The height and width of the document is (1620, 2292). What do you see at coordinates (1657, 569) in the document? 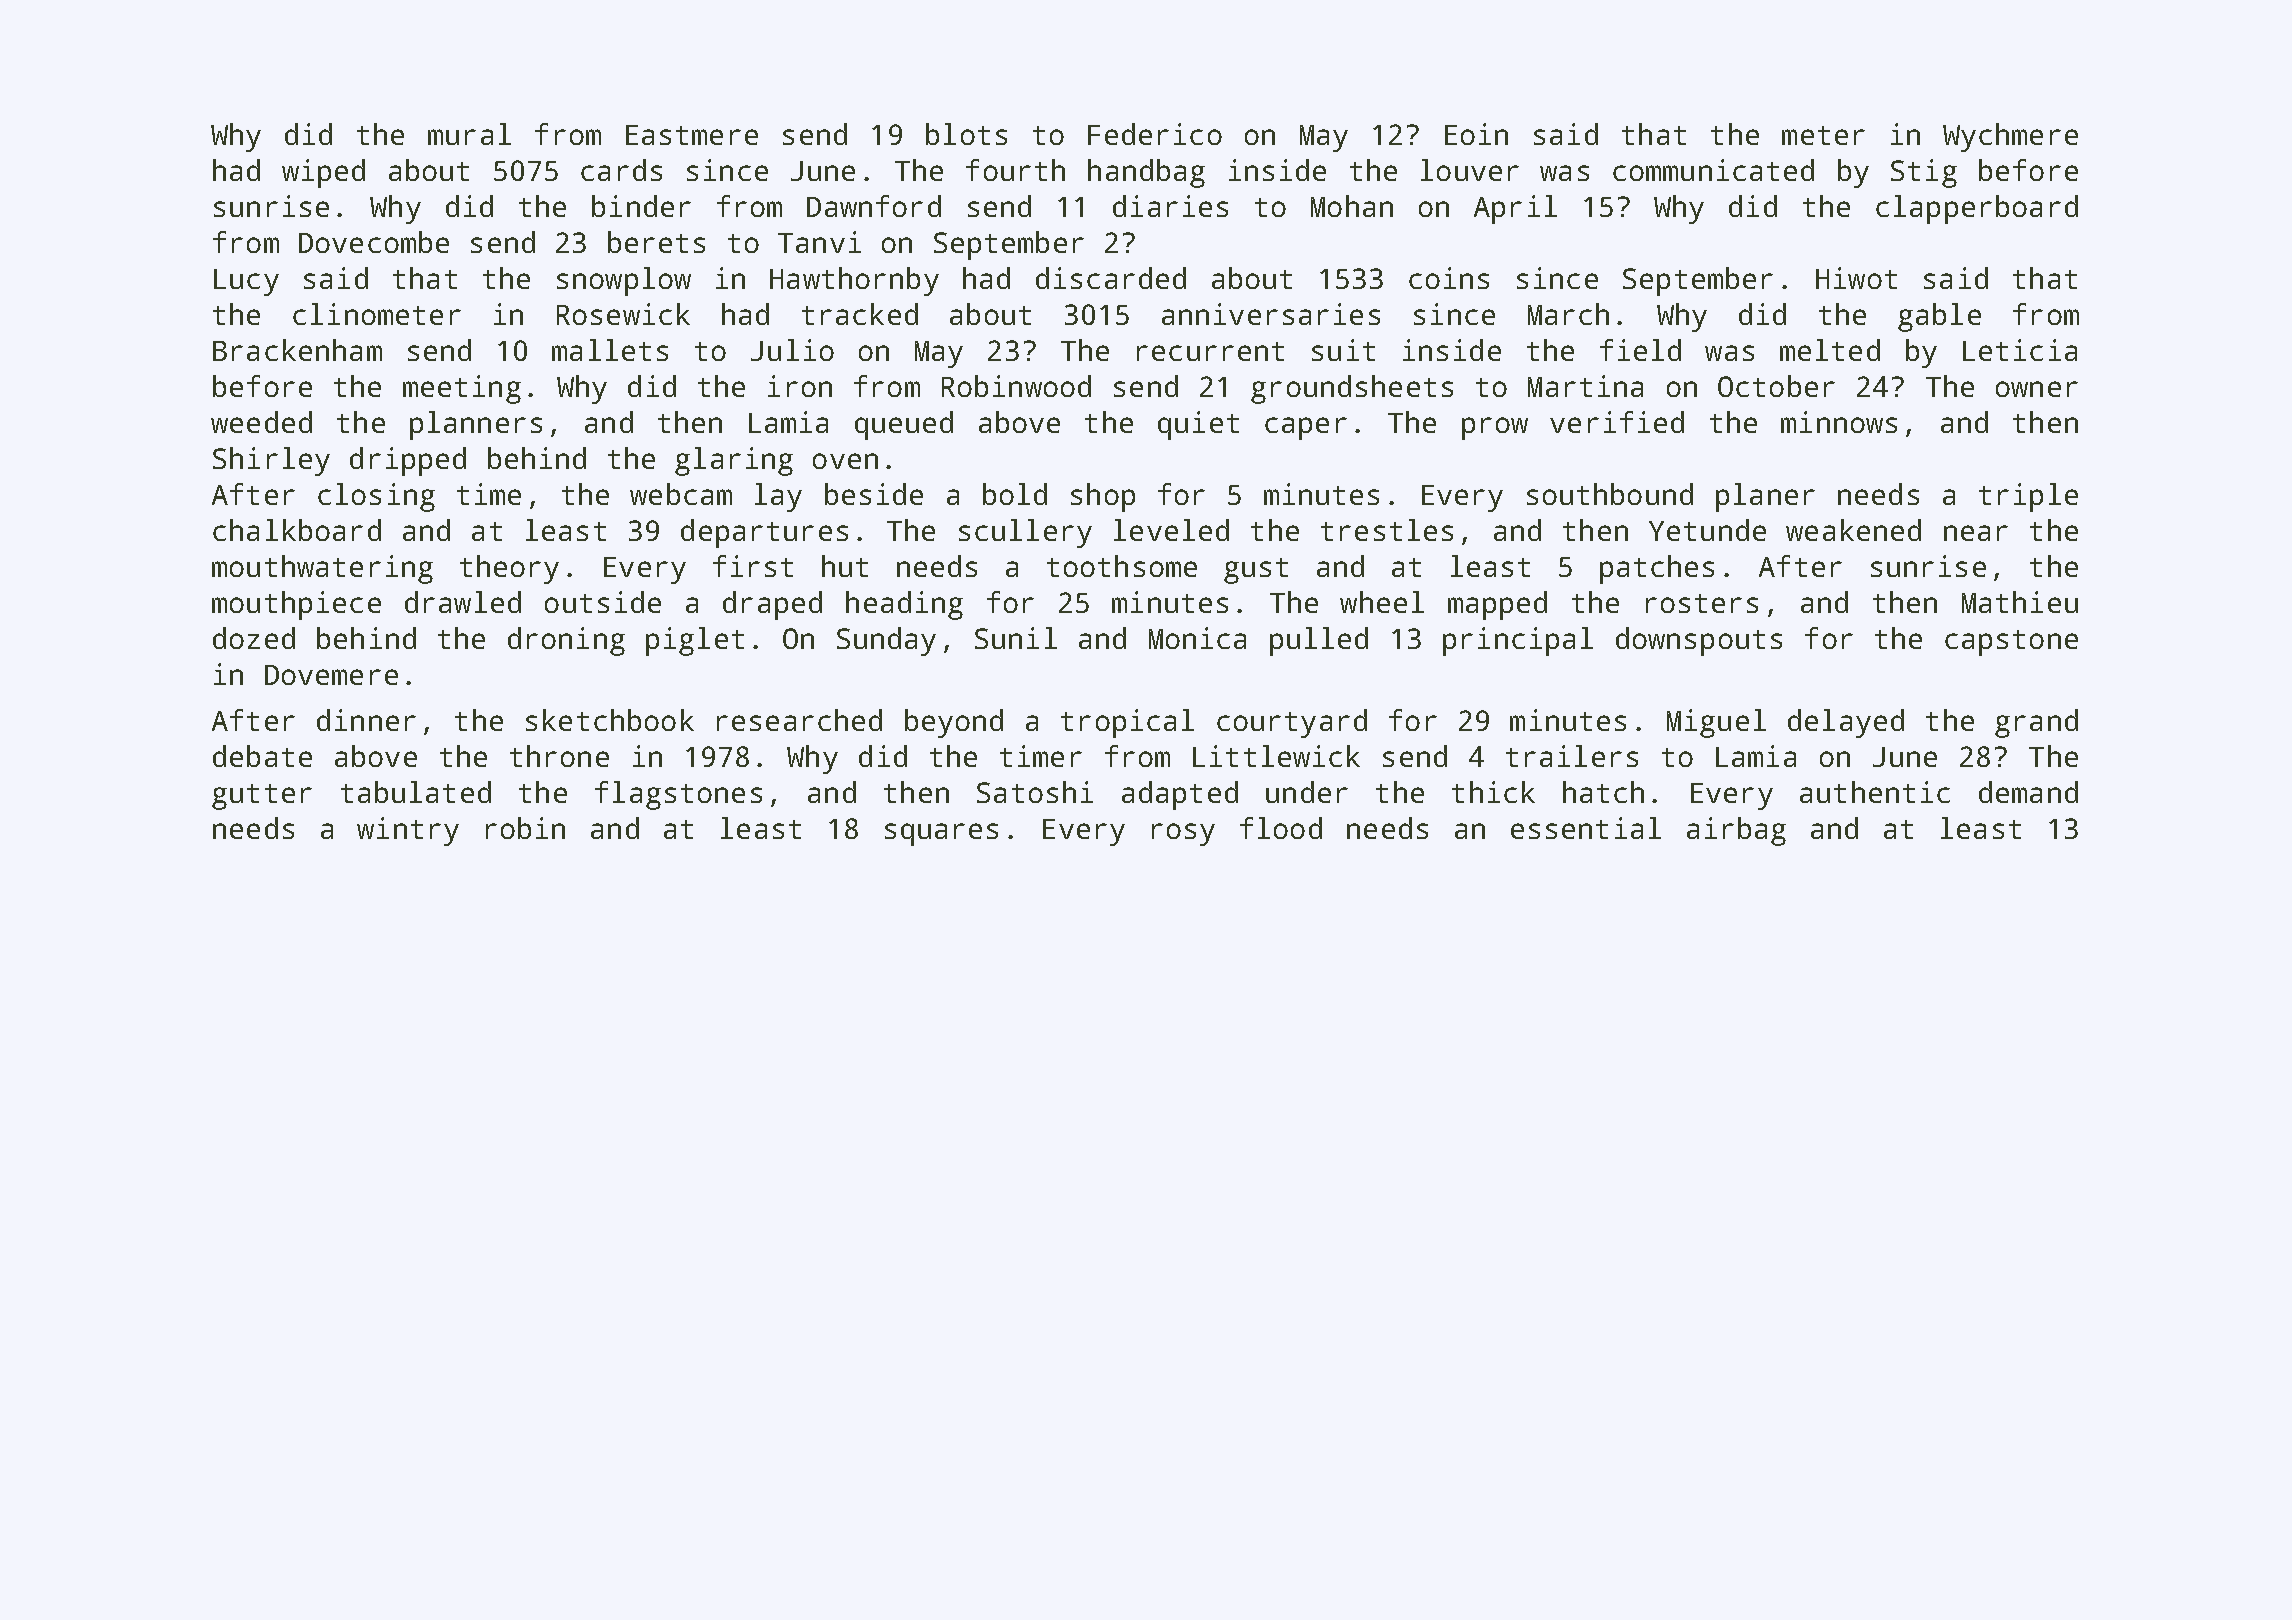
I see `patches` at bounding box center [1657, 569].
